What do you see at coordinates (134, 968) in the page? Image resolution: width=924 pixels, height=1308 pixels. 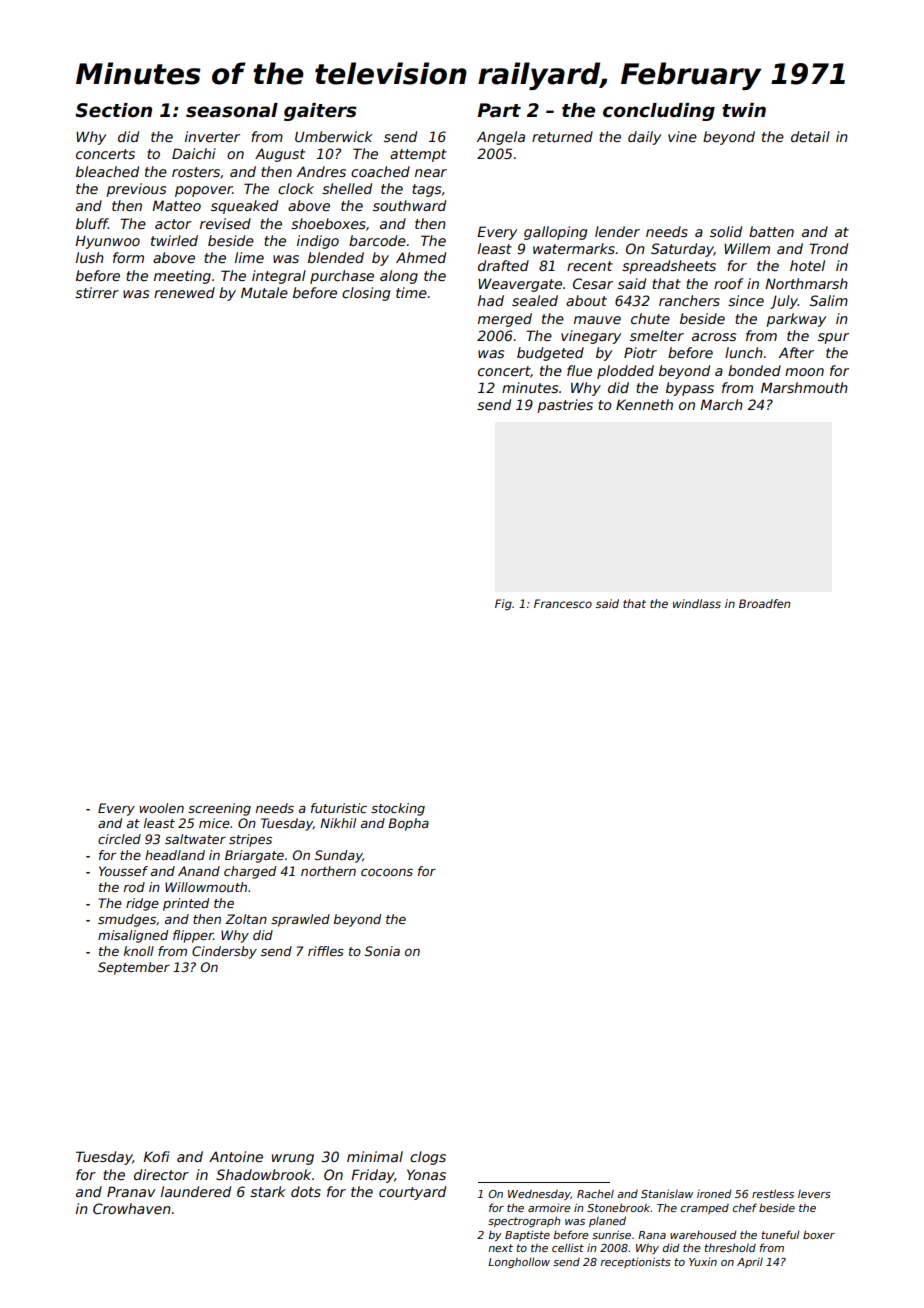 I see `September` at bounding box center [134, 968].
